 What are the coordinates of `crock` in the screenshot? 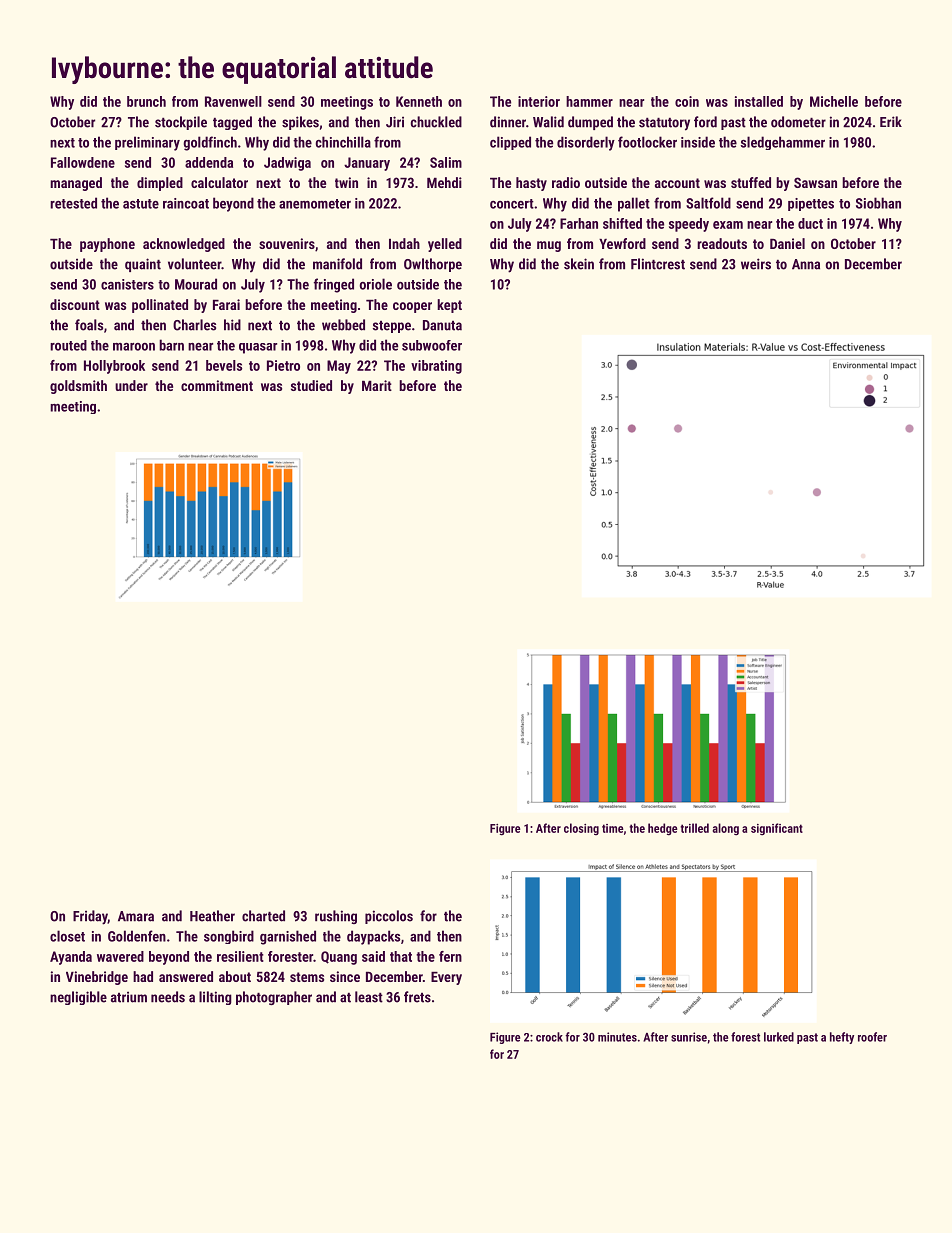 It's located at (549, 1037).
